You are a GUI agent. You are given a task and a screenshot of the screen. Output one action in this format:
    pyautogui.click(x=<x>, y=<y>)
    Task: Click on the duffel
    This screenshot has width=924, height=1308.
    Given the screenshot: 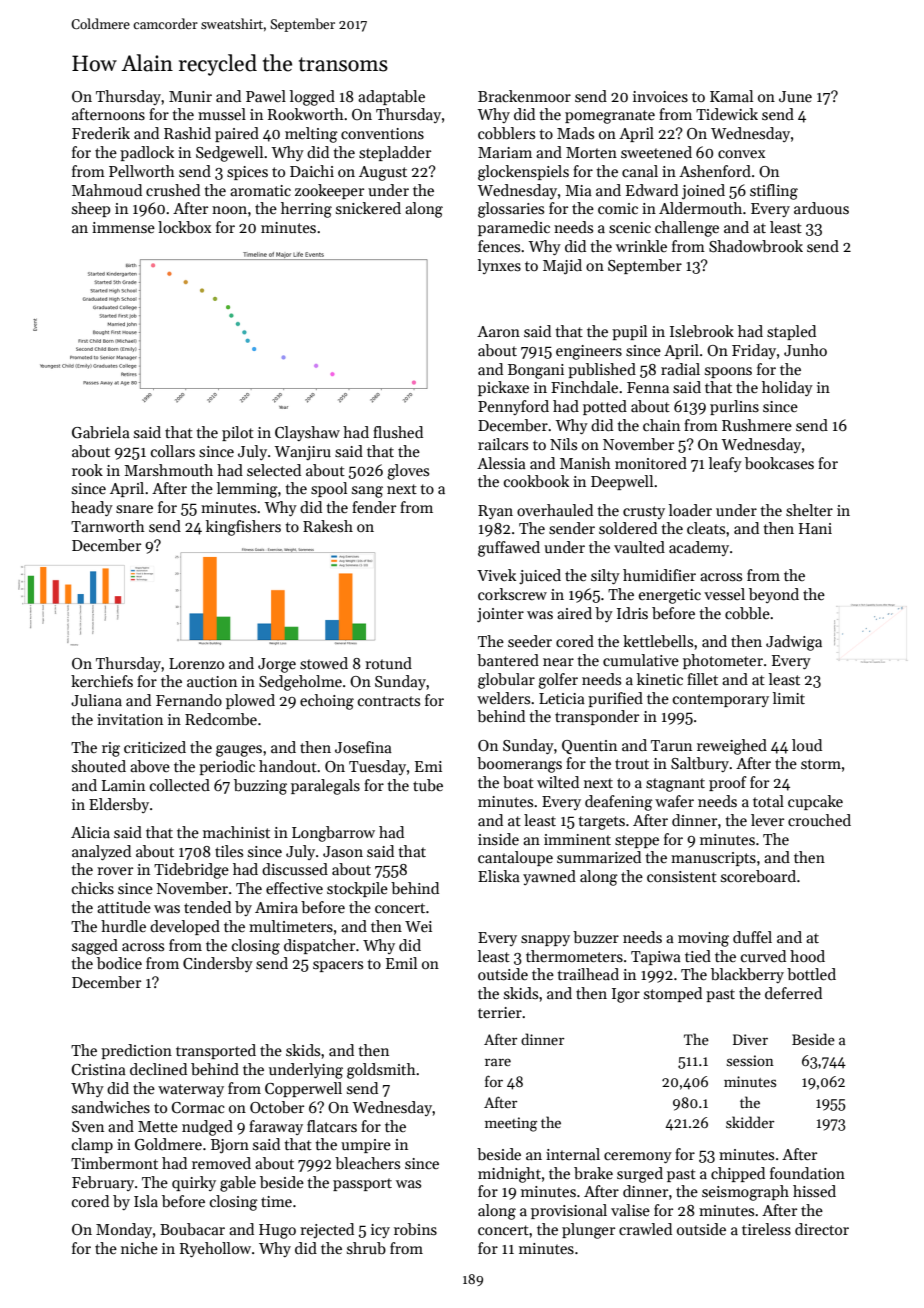 What is the action you would take?
    pyautogui.click(x=752, y=937)
